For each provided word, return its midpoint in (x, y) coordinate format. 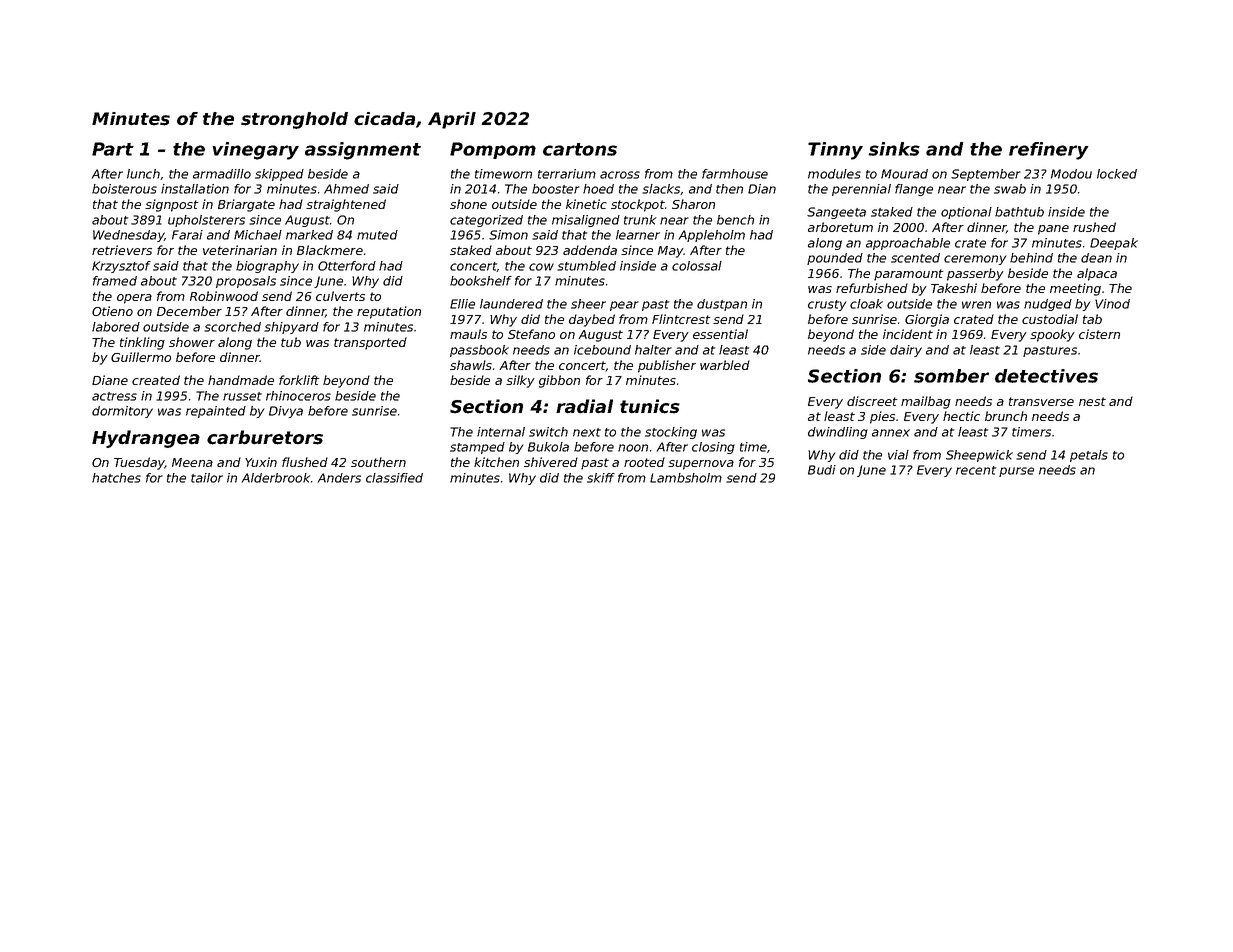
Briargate (246, 205)
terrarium (567, 174)
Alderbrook (276, 478)
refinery (1049, 151)
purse (1016, 472)
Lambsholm (686, 478)
